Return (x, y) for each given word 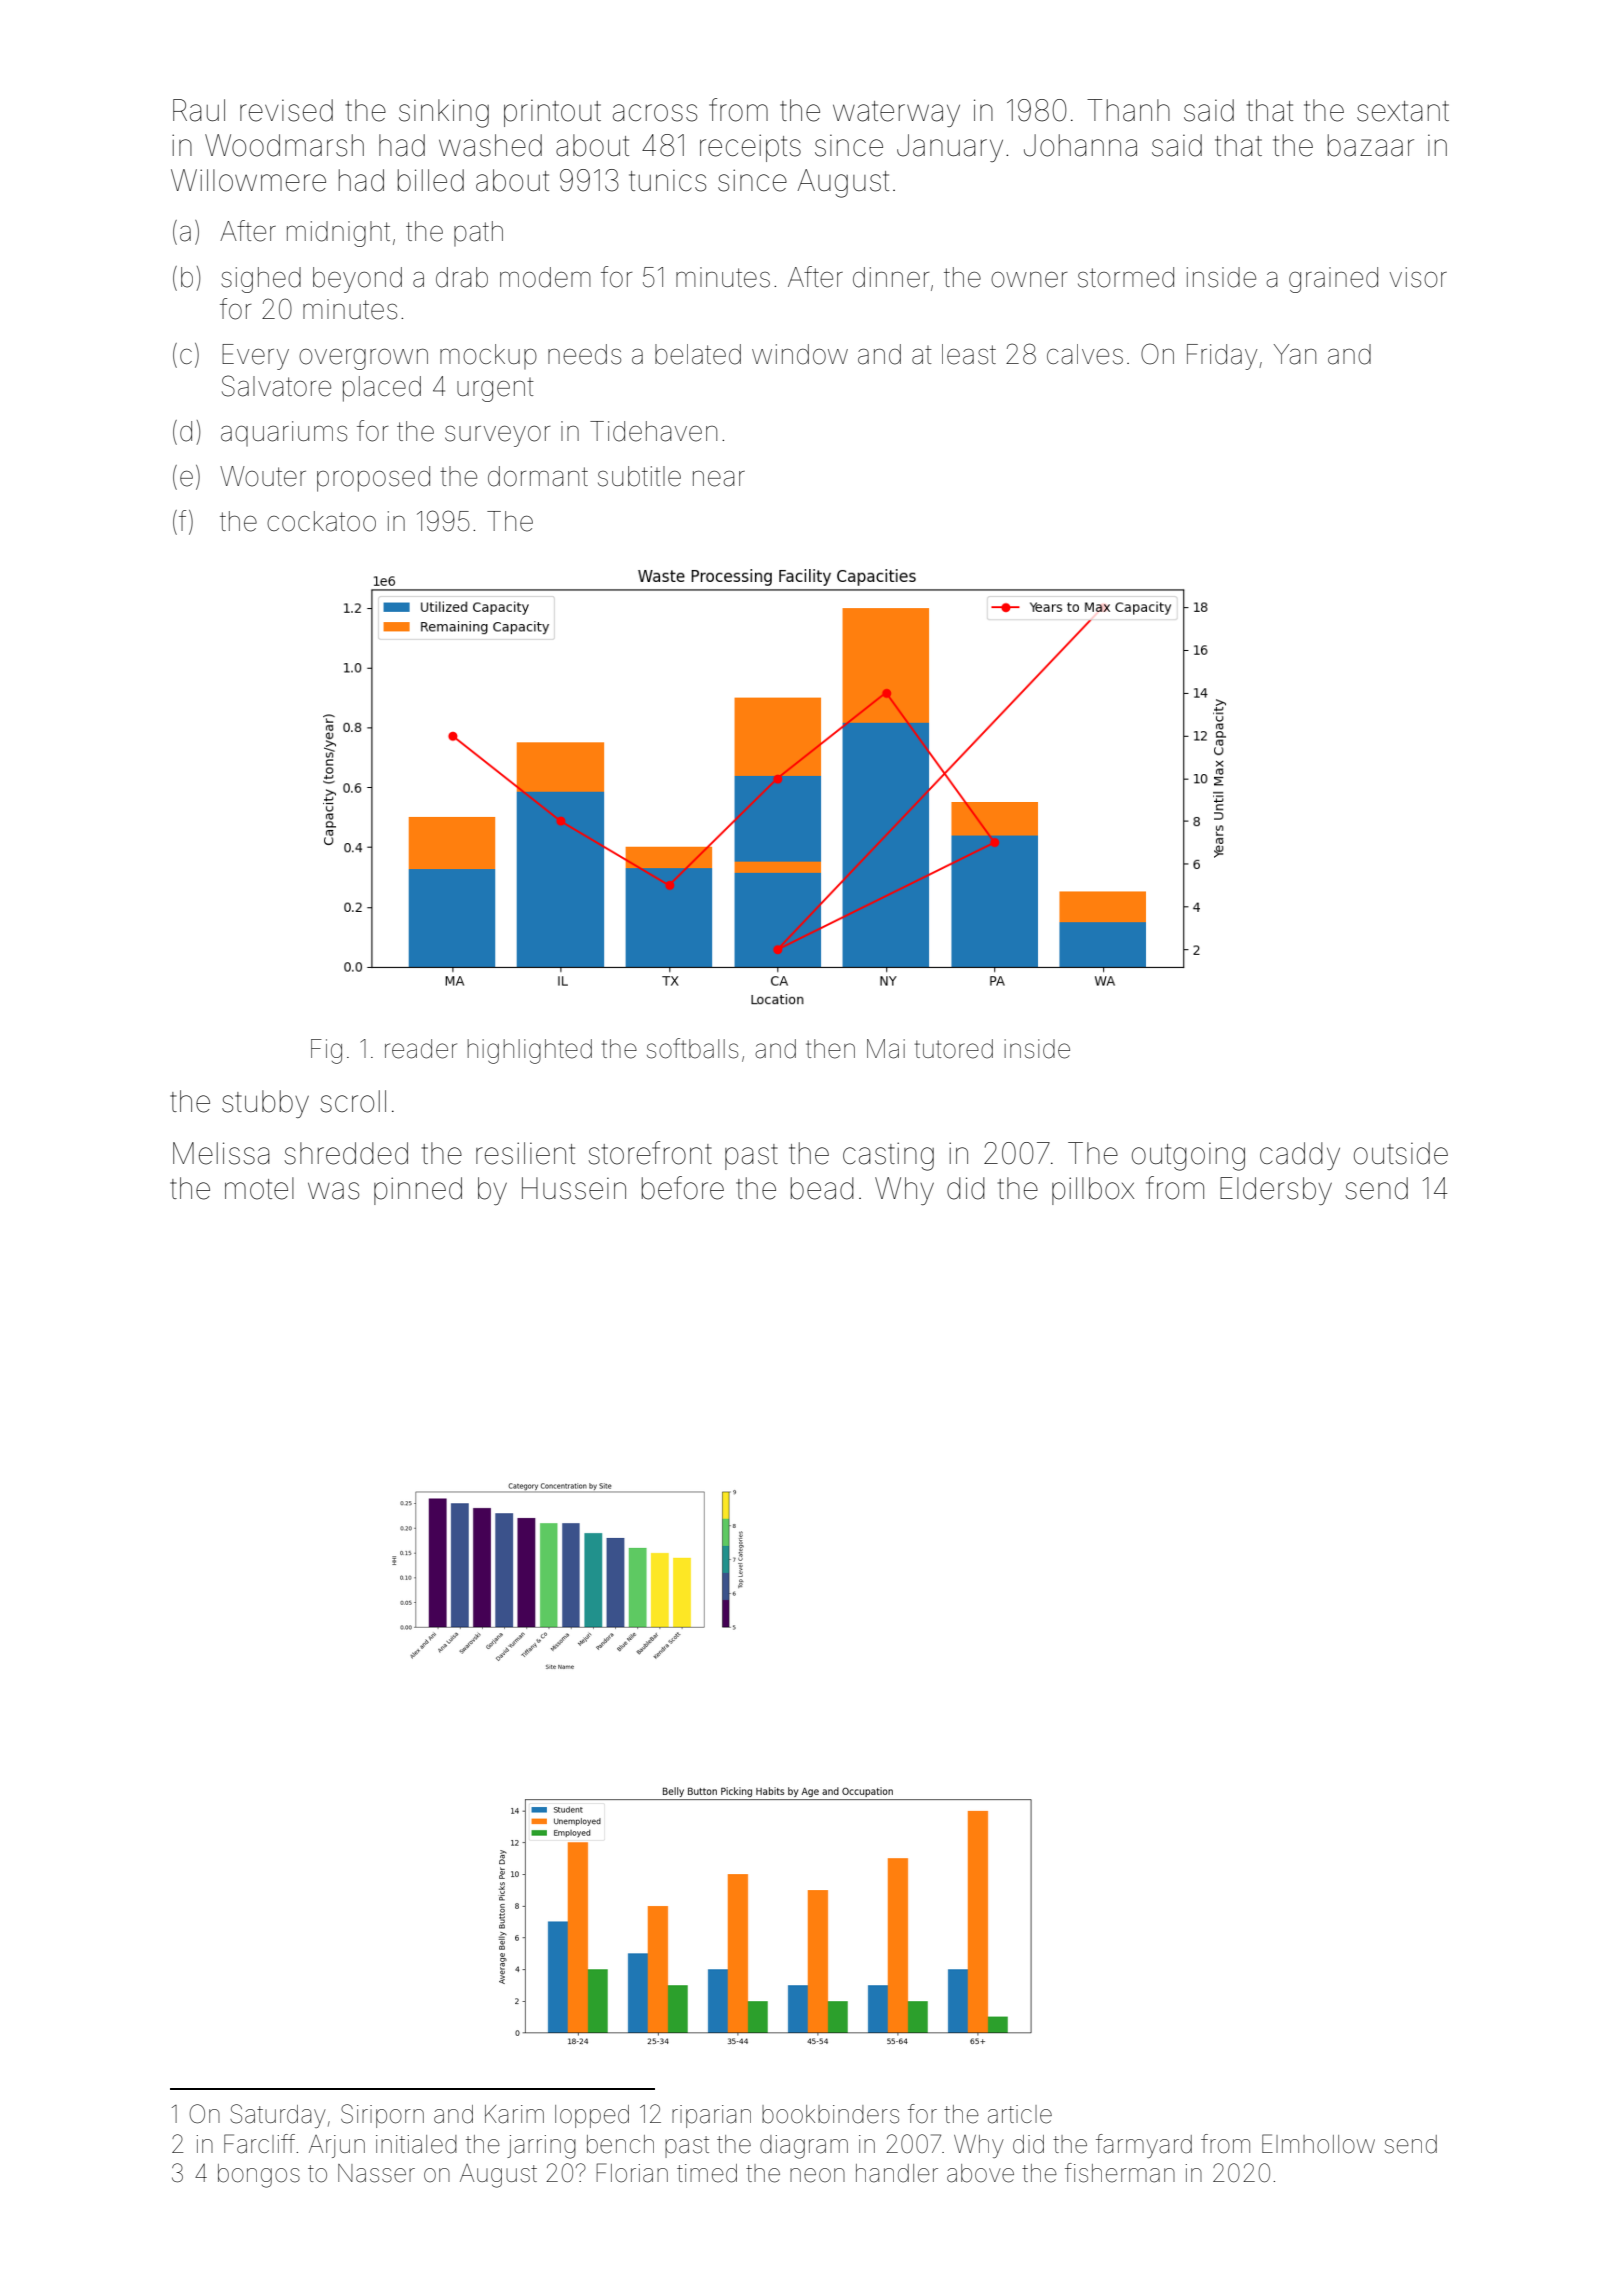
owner (1029, 280)
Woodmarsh (284, 145)
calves (1085, 354)
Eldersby (1276, 1191)
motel (259, 1188)
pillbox (1093, 1191)
